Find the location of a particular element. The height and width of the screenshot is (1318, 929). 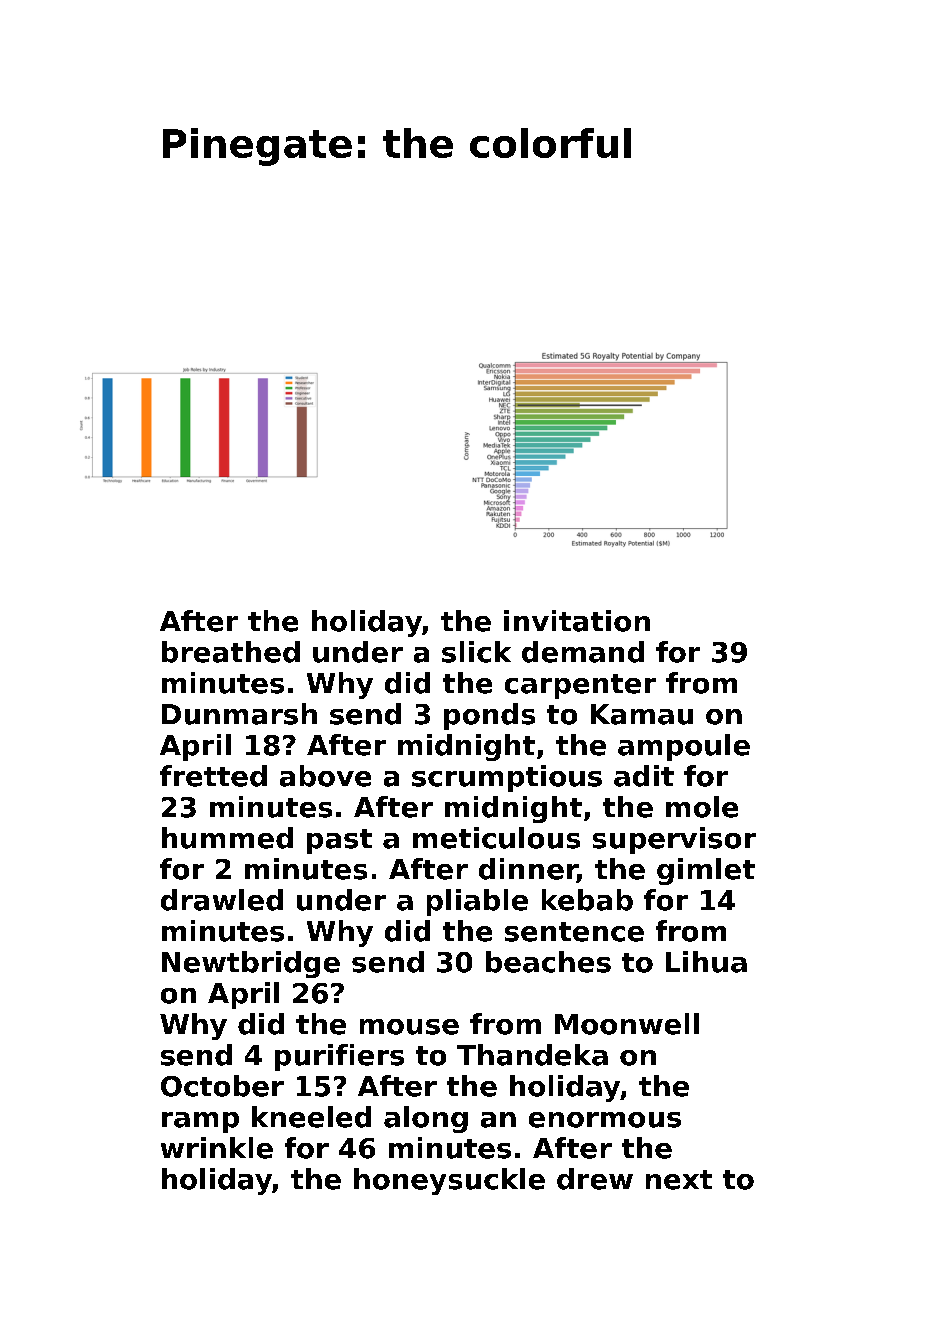

demand is located at coordinates (583, 652).
